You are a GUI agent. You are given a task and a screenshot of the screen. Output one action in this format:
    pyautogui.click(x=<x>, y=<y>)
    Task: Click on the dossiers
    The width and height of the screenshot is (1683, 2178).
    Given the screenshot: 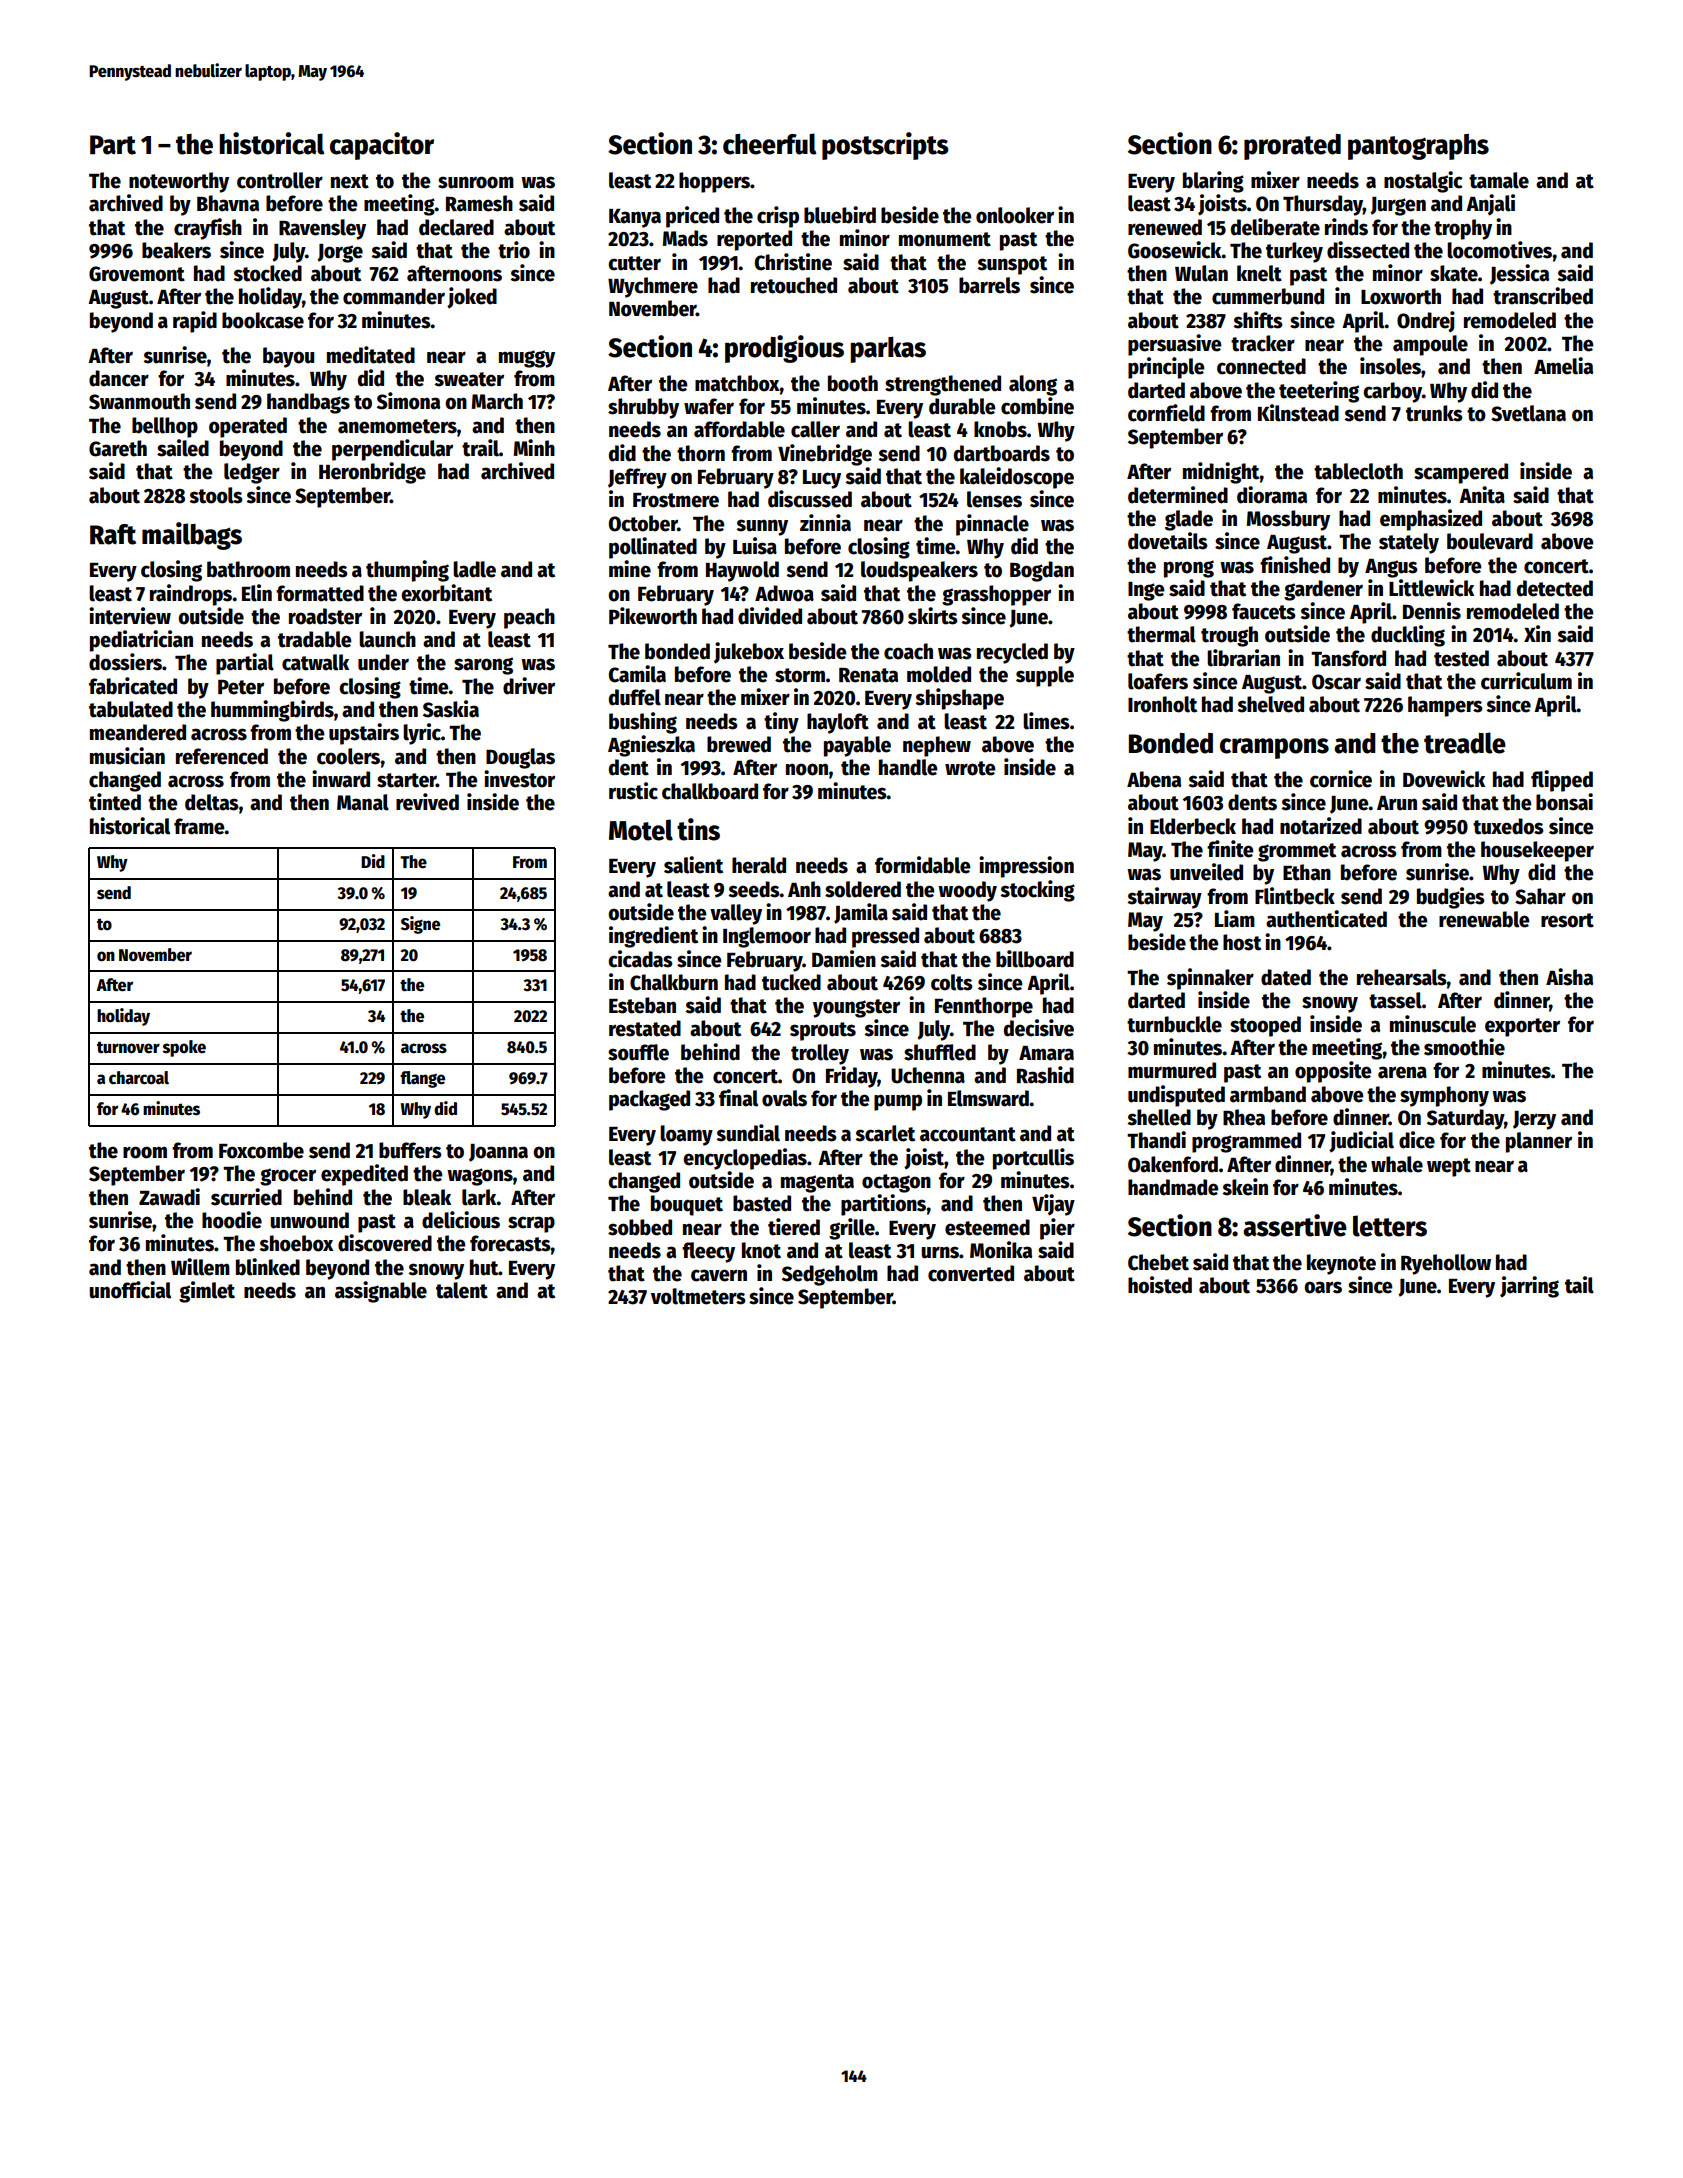 What is the action you would take?
    pyautogui.click(x=125, y=662)
